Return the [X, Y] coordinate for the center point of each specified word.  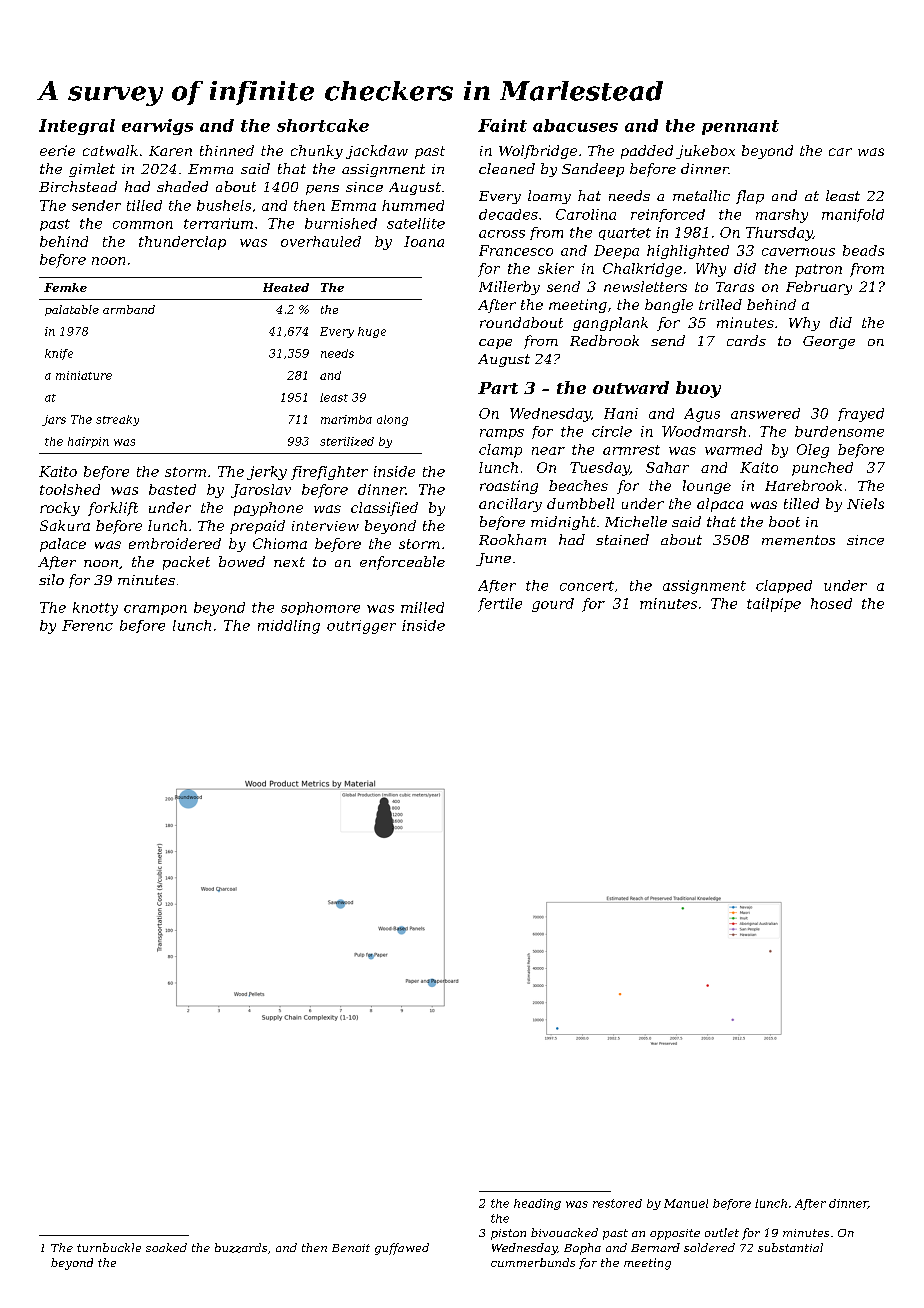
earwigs [157, 127]
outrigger [361, 627]
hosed [831, 603]
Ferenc [87, 625]
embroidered [175, 543]
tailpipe [774, 605]
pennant [740, 127]
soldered [709, 1247]
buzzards [241, 1248]
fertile [500, 605]
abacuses [575, 125]
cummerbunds [533, 1262]
